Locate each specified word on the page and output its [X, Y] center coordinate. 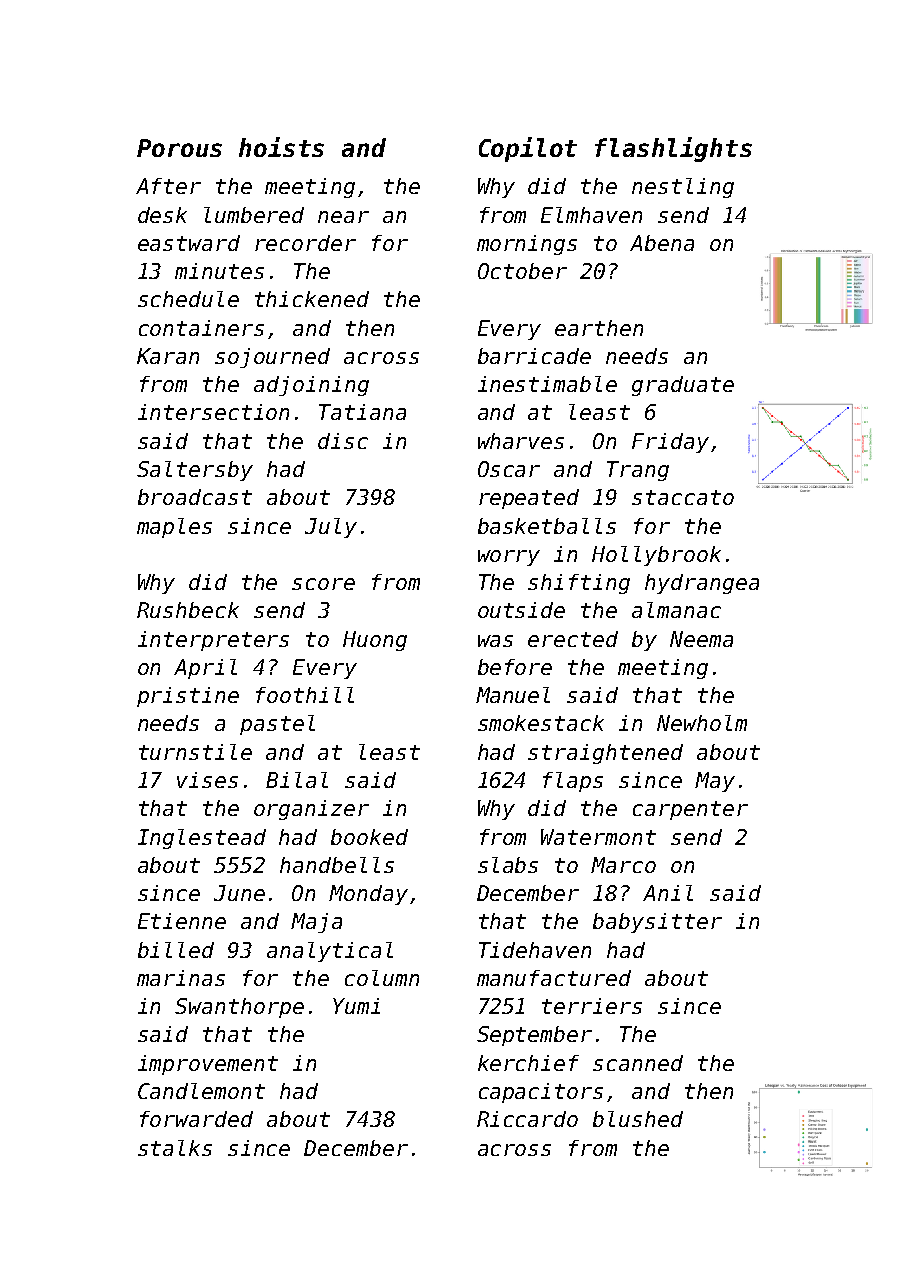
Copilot [528, 149]
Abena [662, 243]
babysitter [657, 923]
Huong [375, 641]
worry [509, 558]
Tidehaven [535, 950]
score [323, 584]
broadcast [195, 497]
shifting [579, 584]
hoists [281, 147]
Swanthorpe [239, 1008]
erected [573, 639]
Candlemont [201, 1091]
